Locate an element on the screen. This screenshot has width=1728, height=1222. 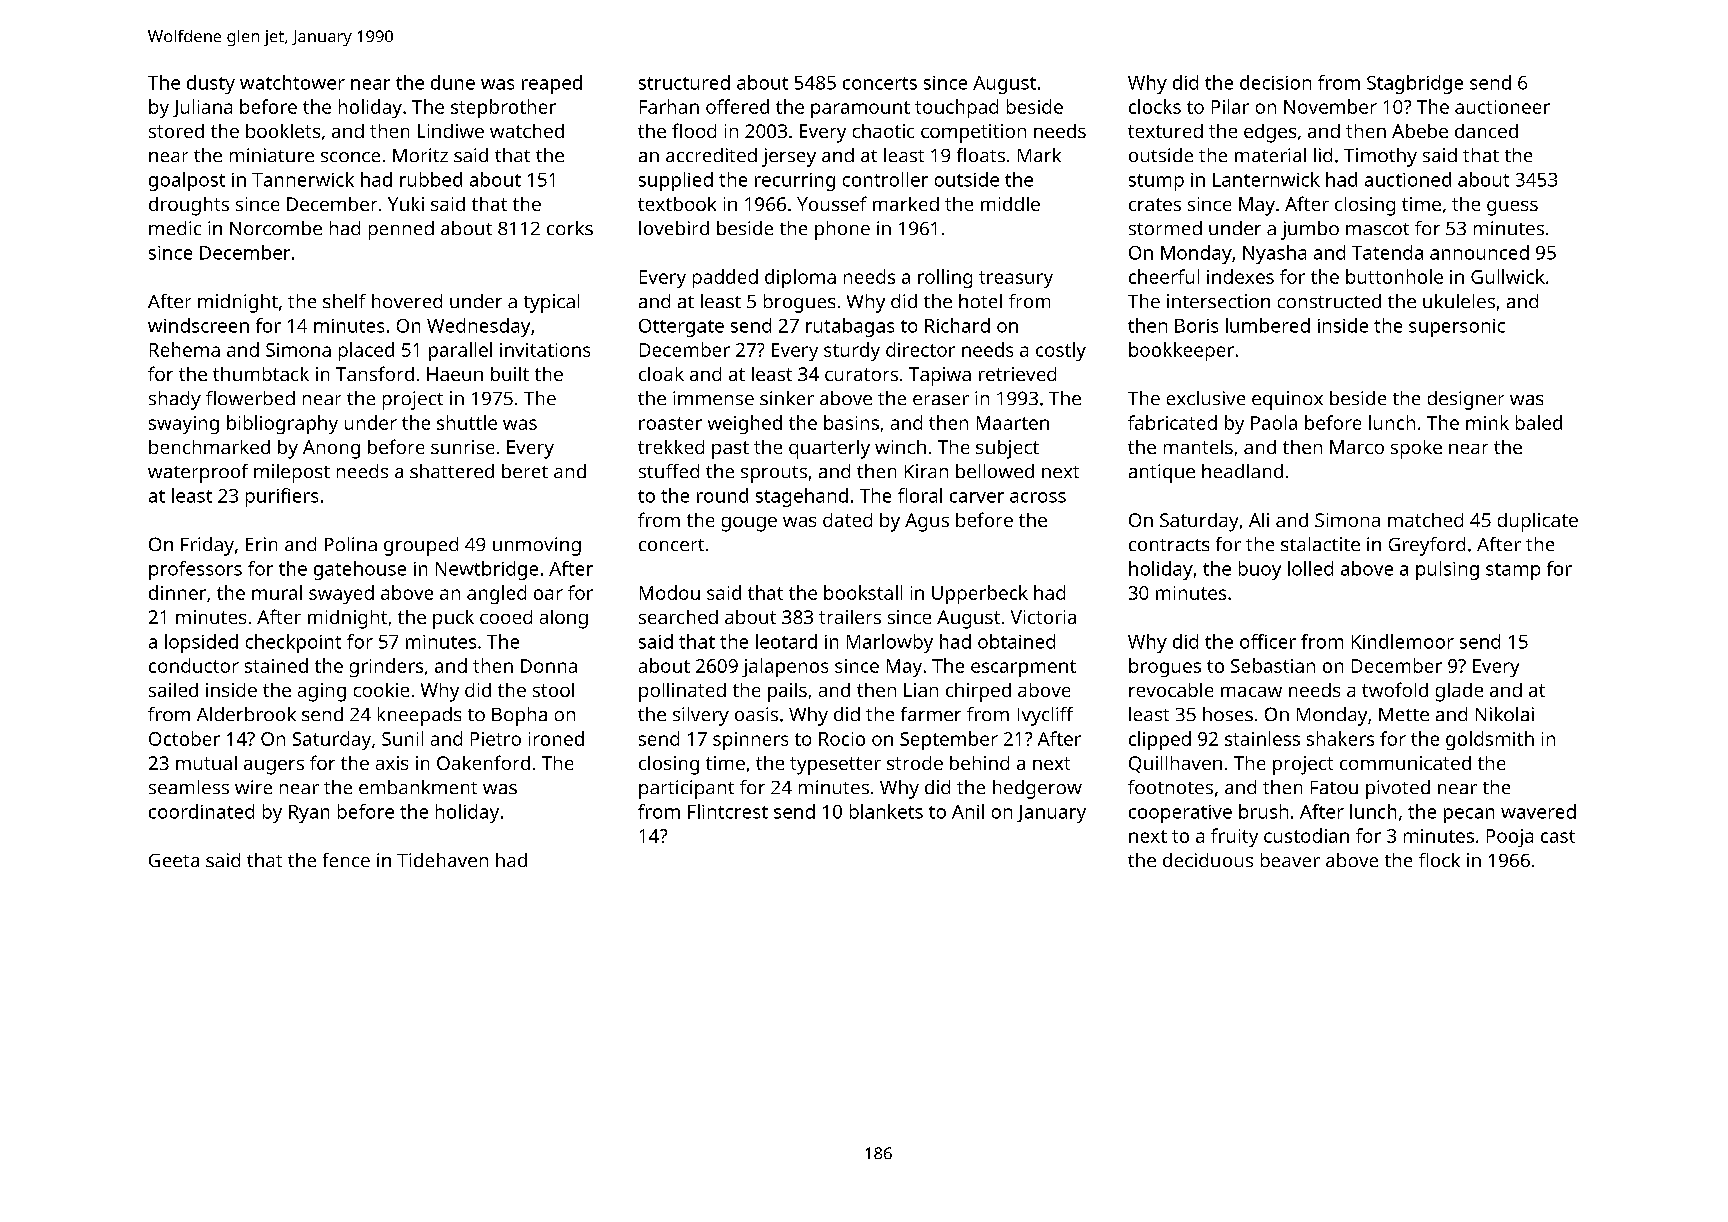
spoke is located at coordinates (1416, 449).
